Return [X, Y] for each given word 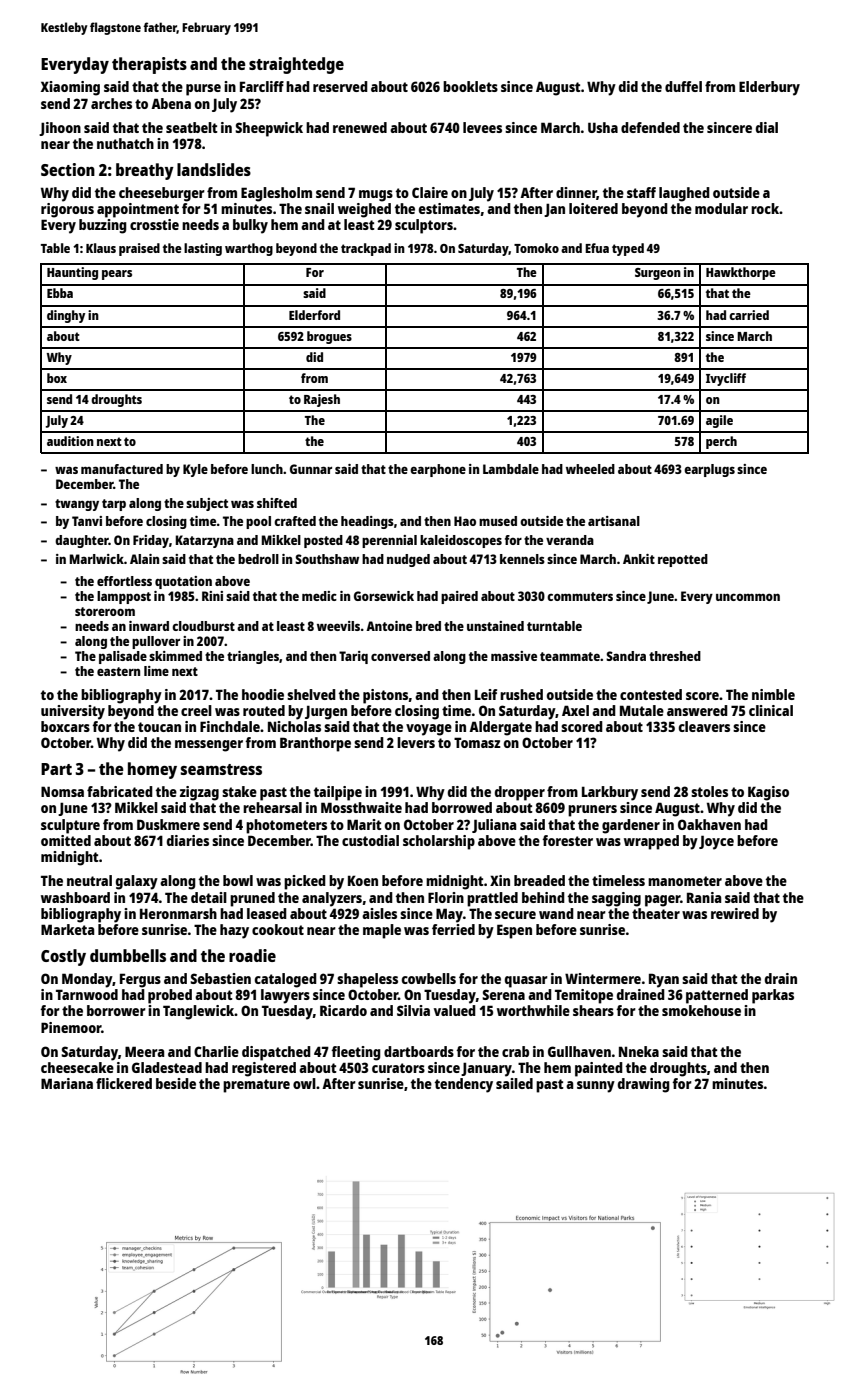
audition [70, 441]
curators [398, 1068]
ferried [453, 929]
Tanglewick [199, 1012]
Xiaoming [70, 88]
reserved [340, 86]
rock [765, 208]
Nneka [639, 1051]
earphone [438, 470]
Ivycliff [726, 379]
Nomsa [62, 791]
